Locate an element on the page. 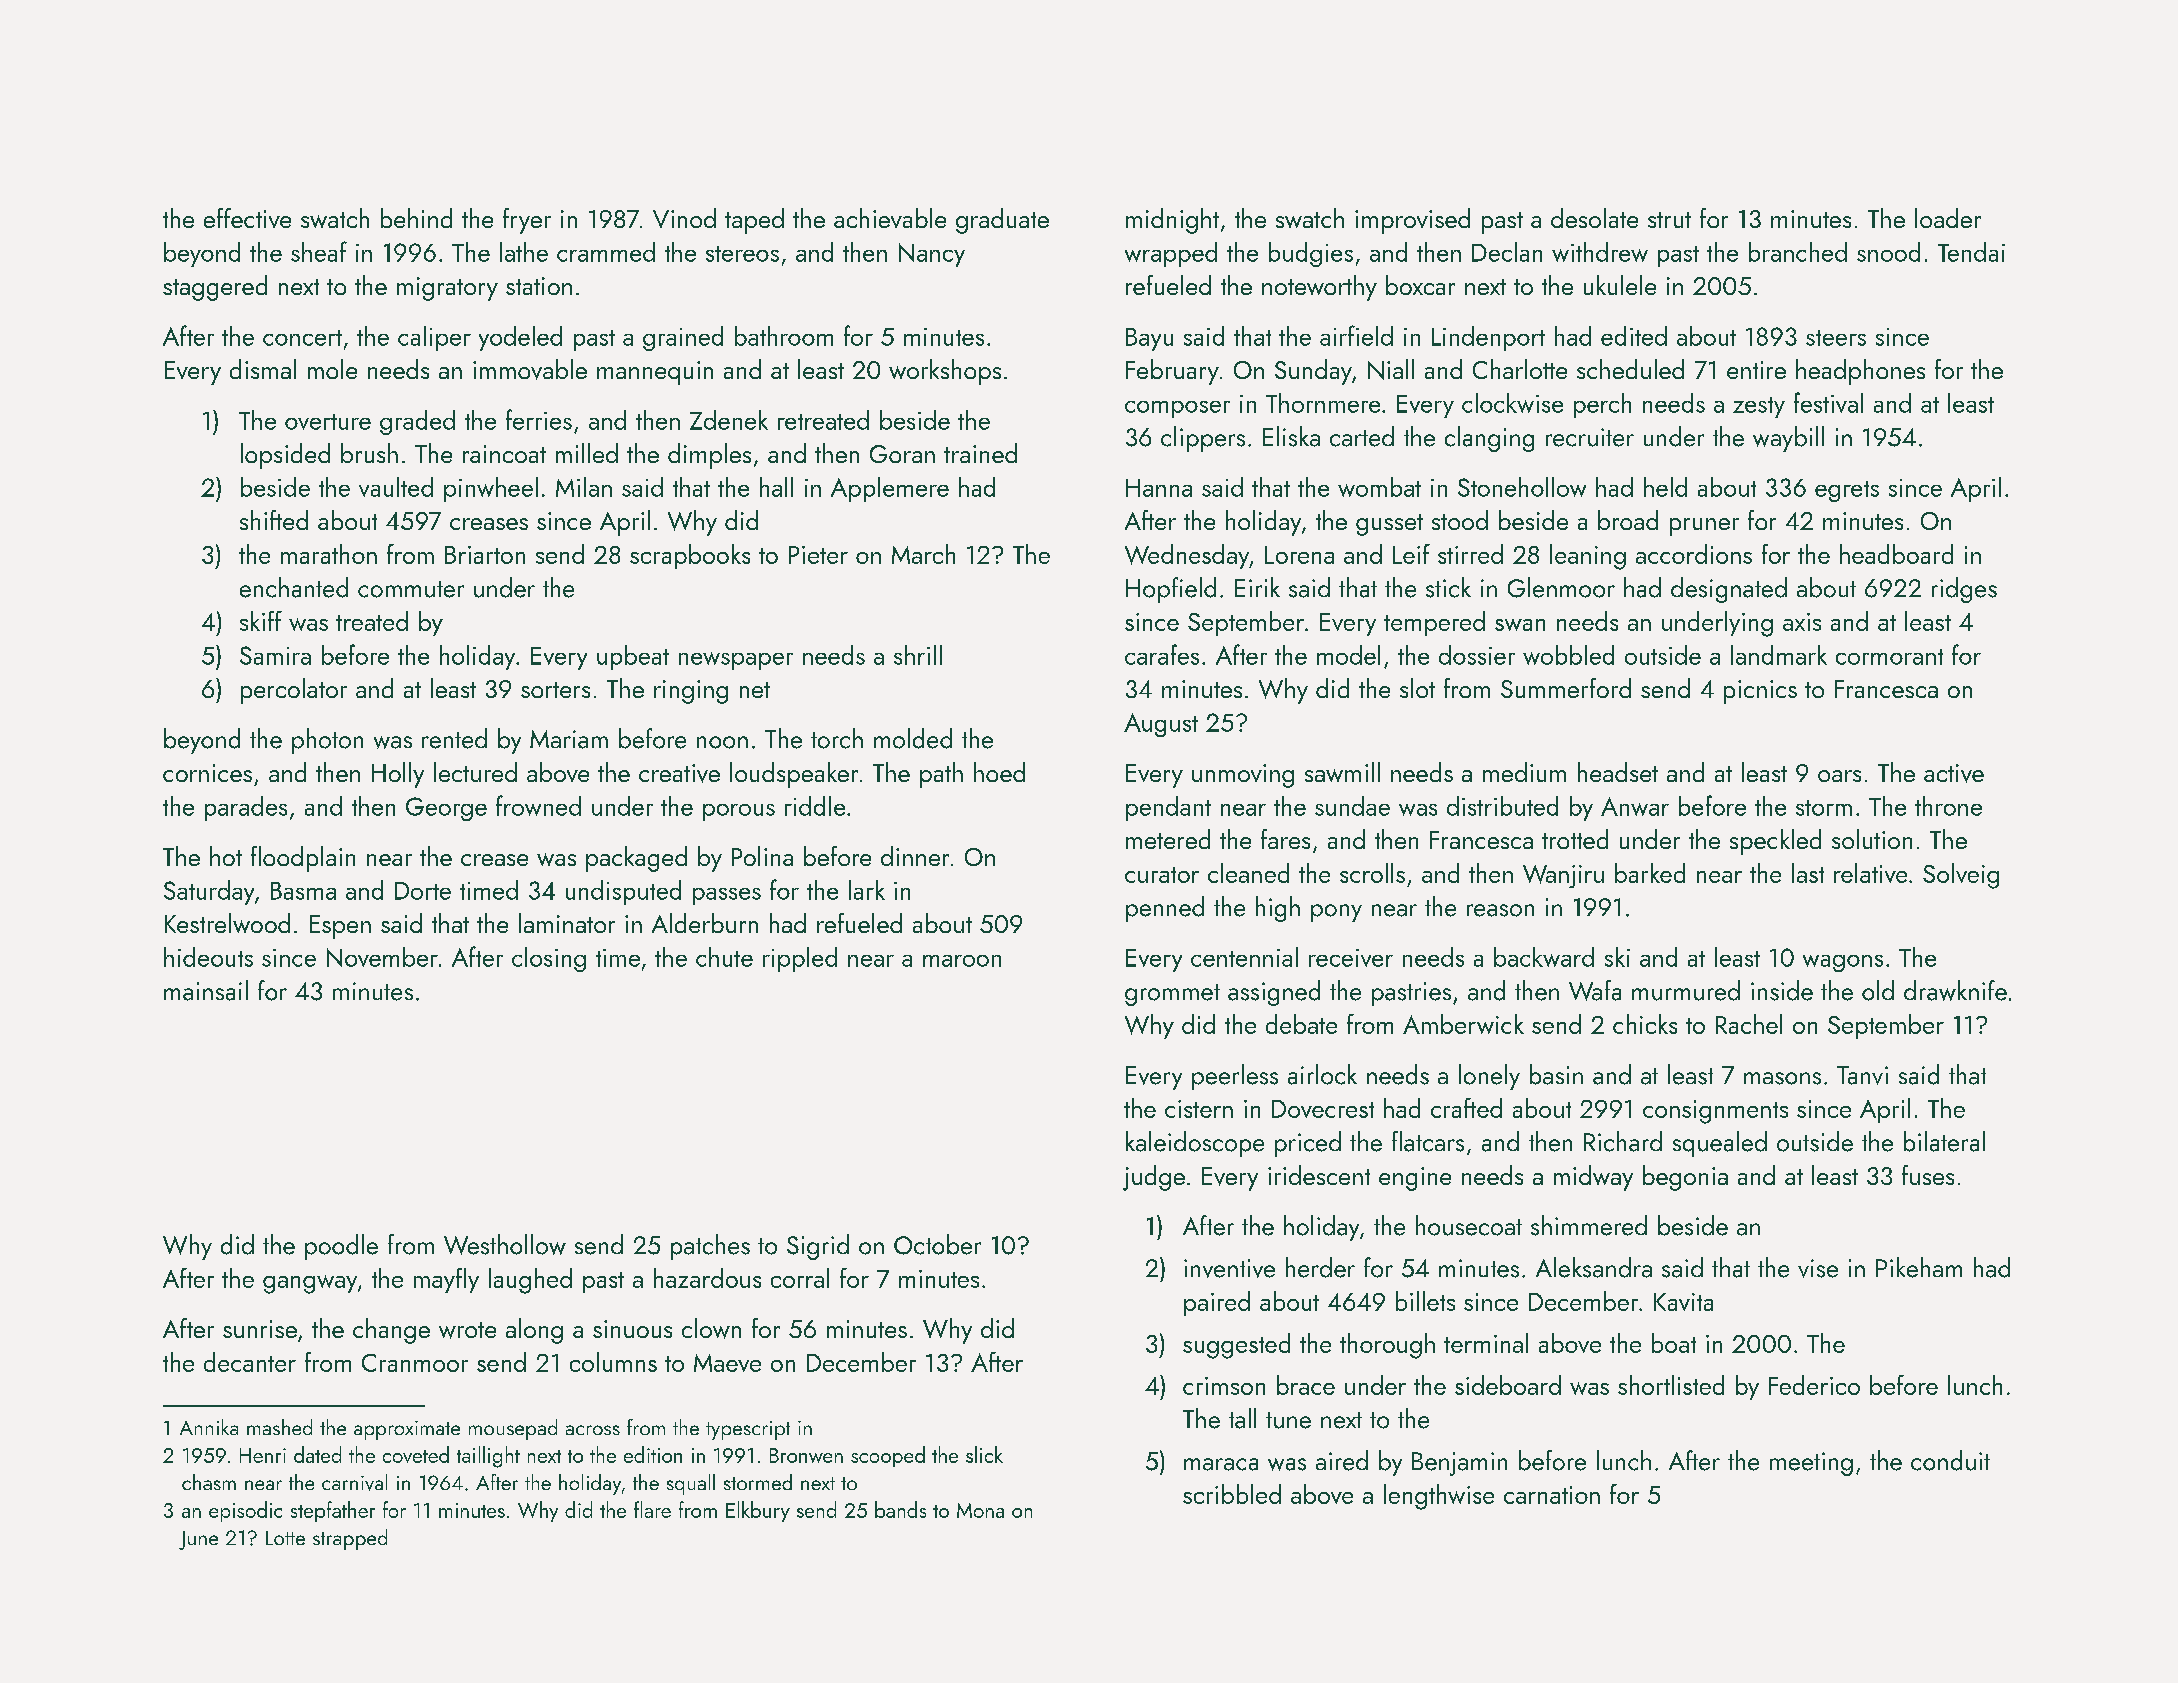 Image resolution: width=2178 pixels, height=1683 pixels. grommet is located at coordinates (1172, 995).
